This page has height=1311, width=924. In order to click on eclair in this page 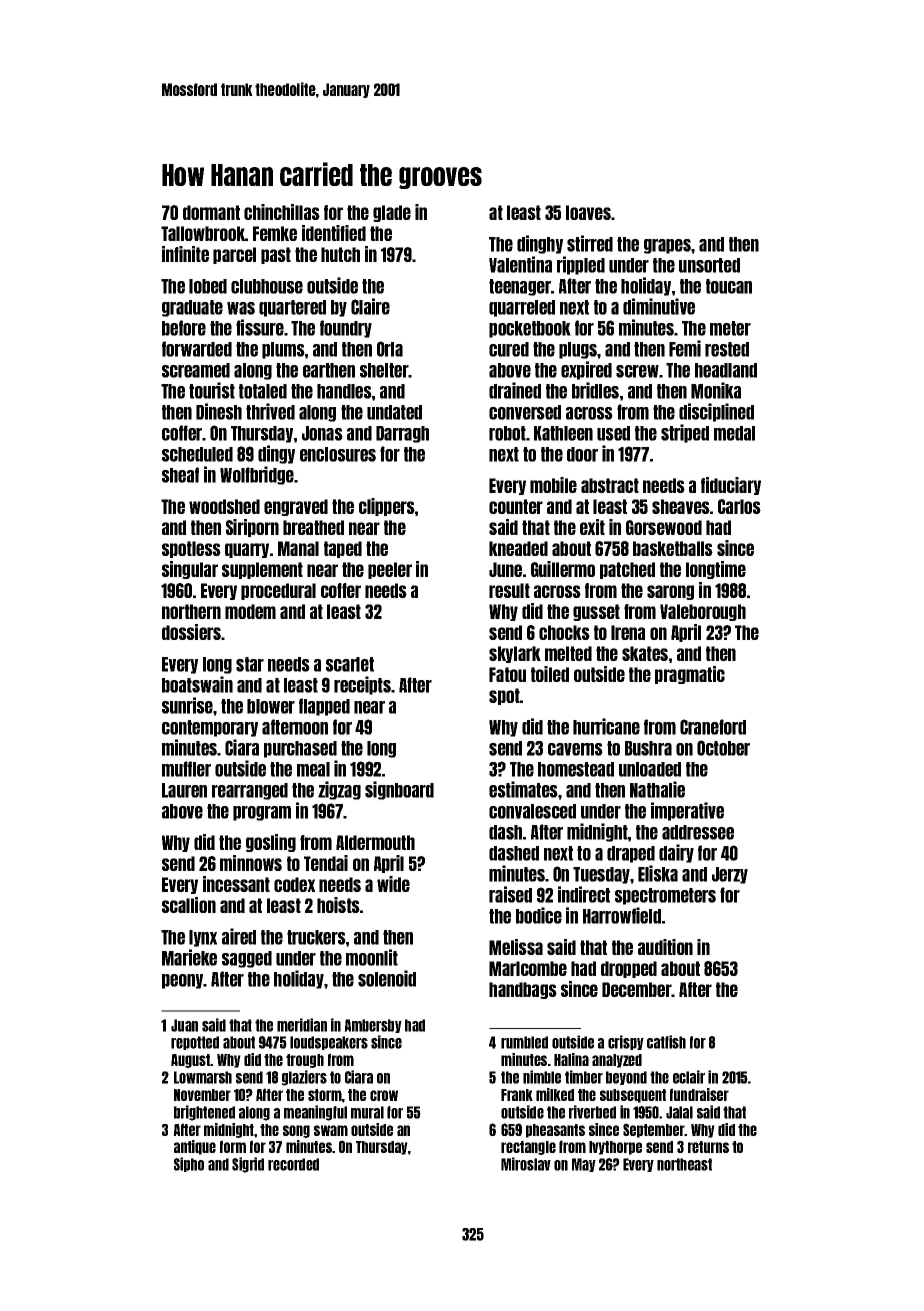, I will do `click(689, 1077)`.
